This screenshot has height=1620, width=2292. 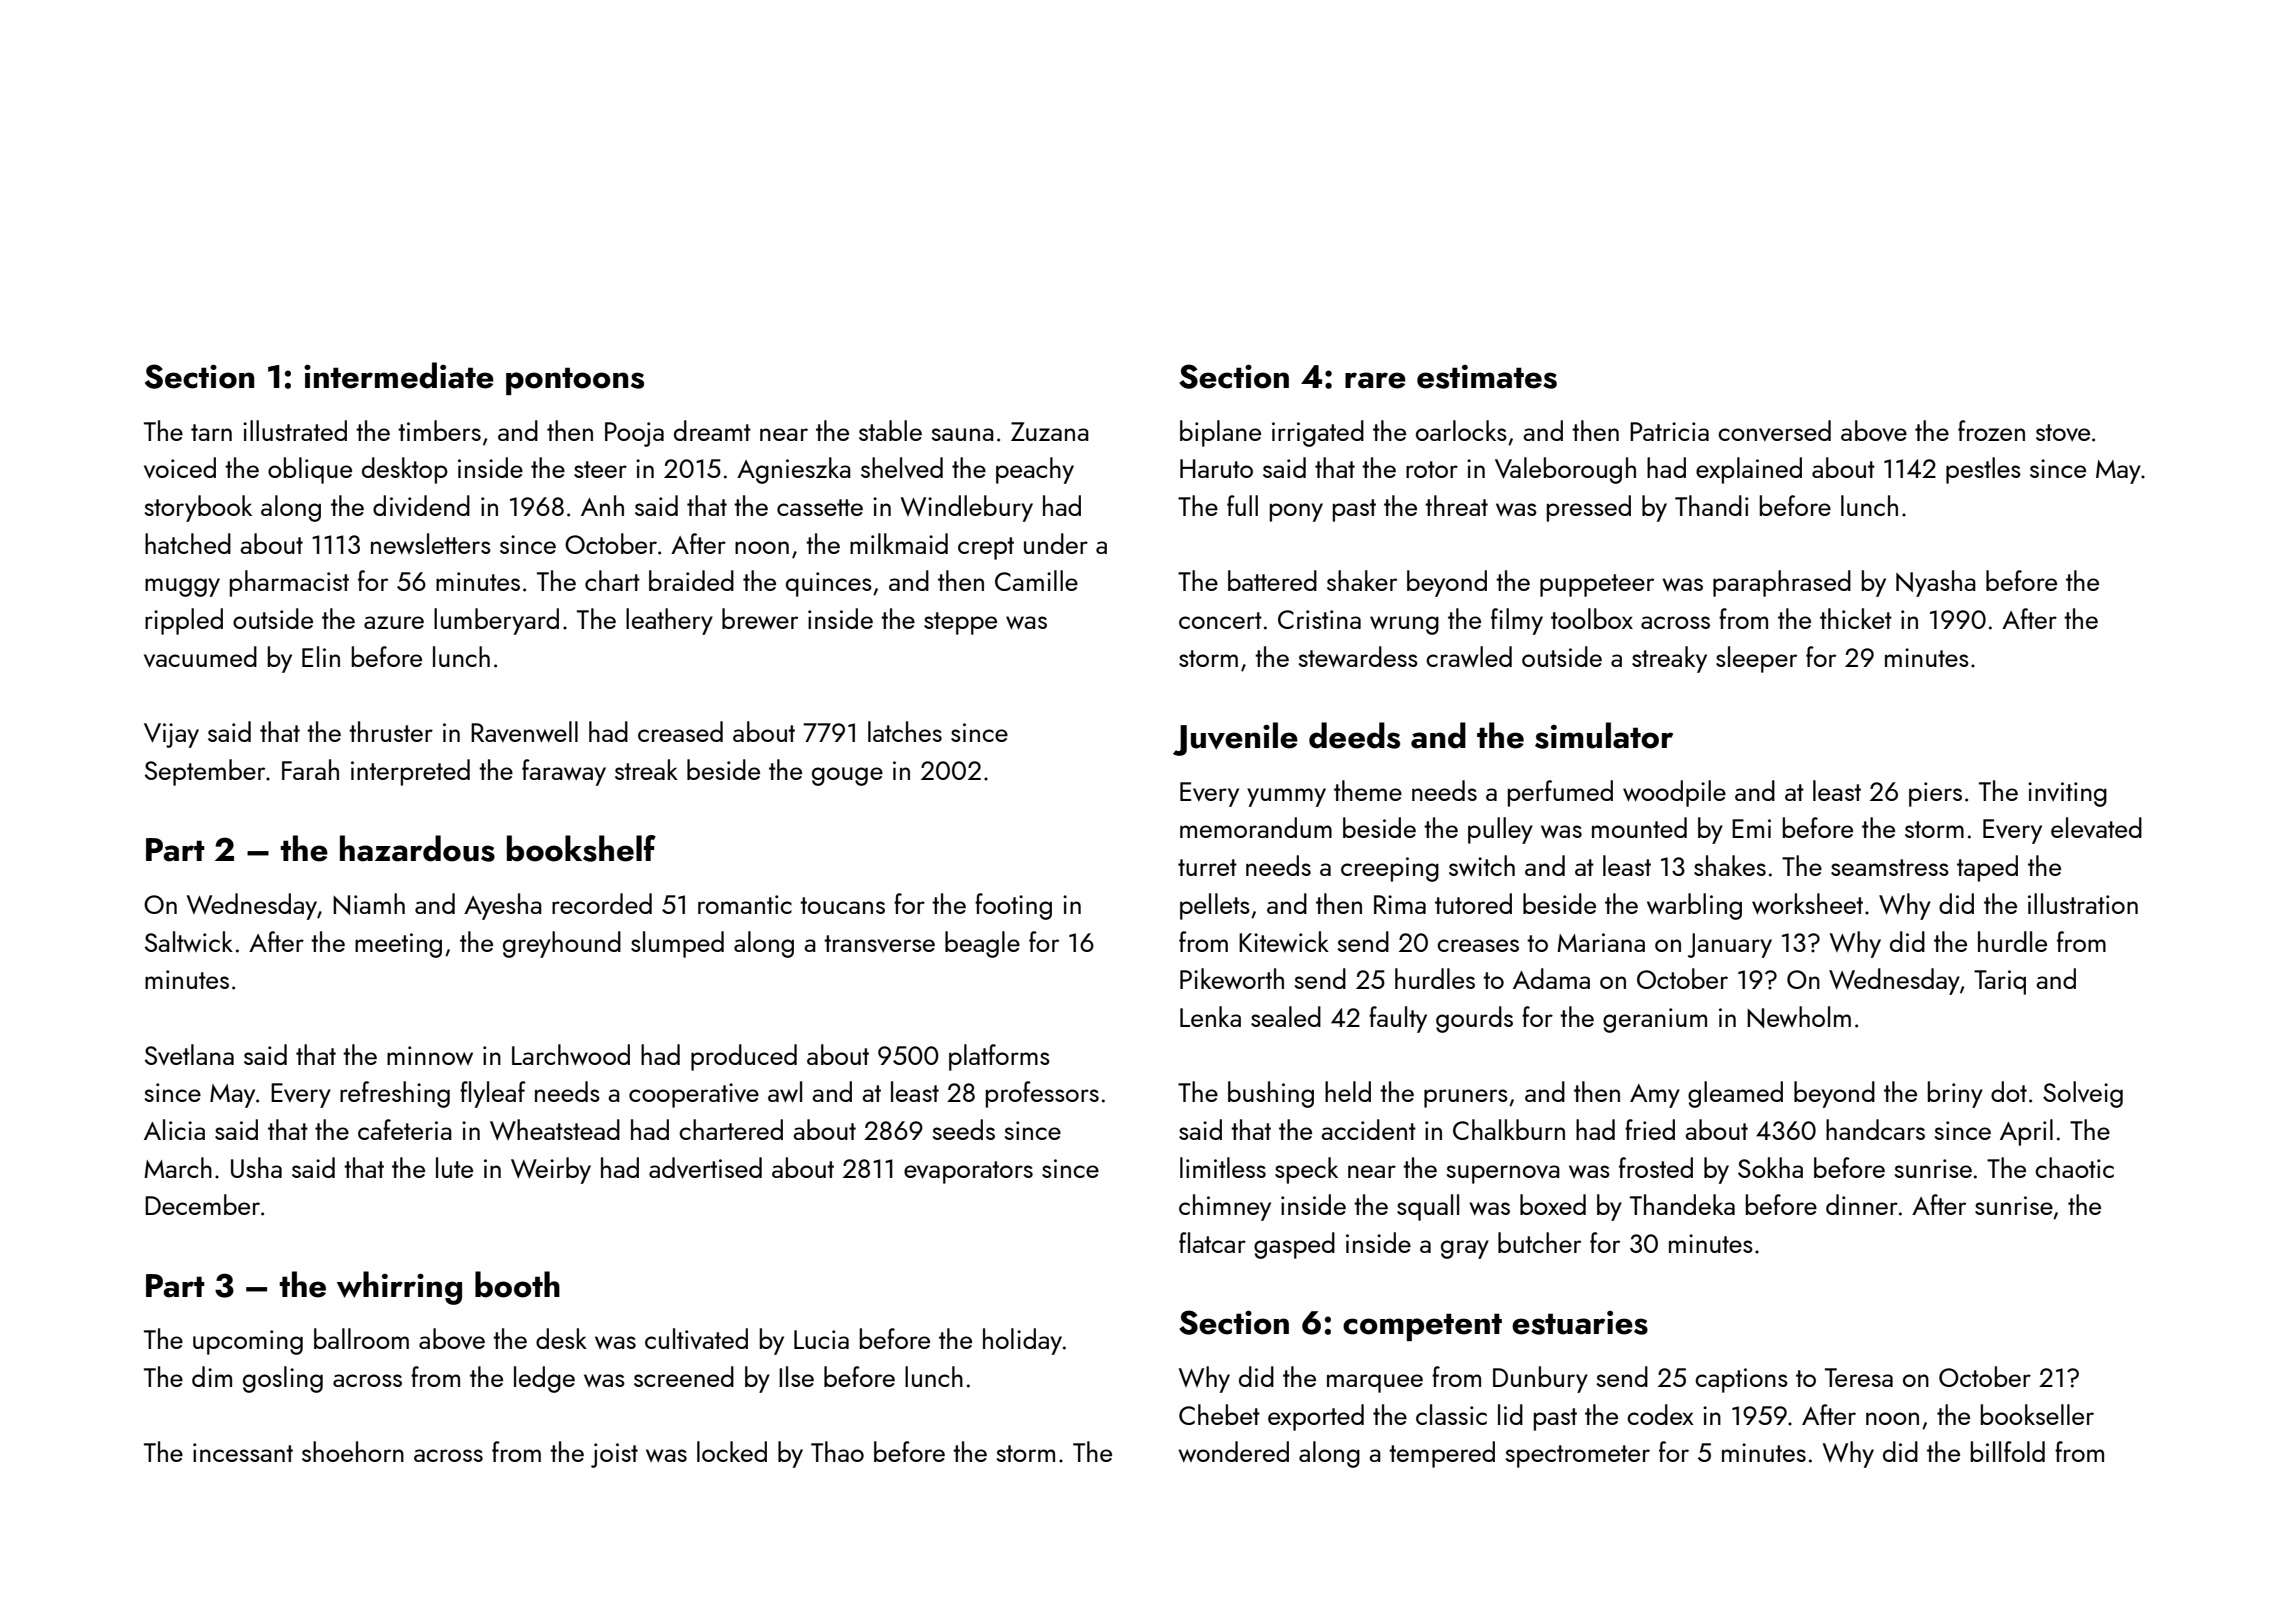 I want to click on professors, so click(x=1042, y=1094).
